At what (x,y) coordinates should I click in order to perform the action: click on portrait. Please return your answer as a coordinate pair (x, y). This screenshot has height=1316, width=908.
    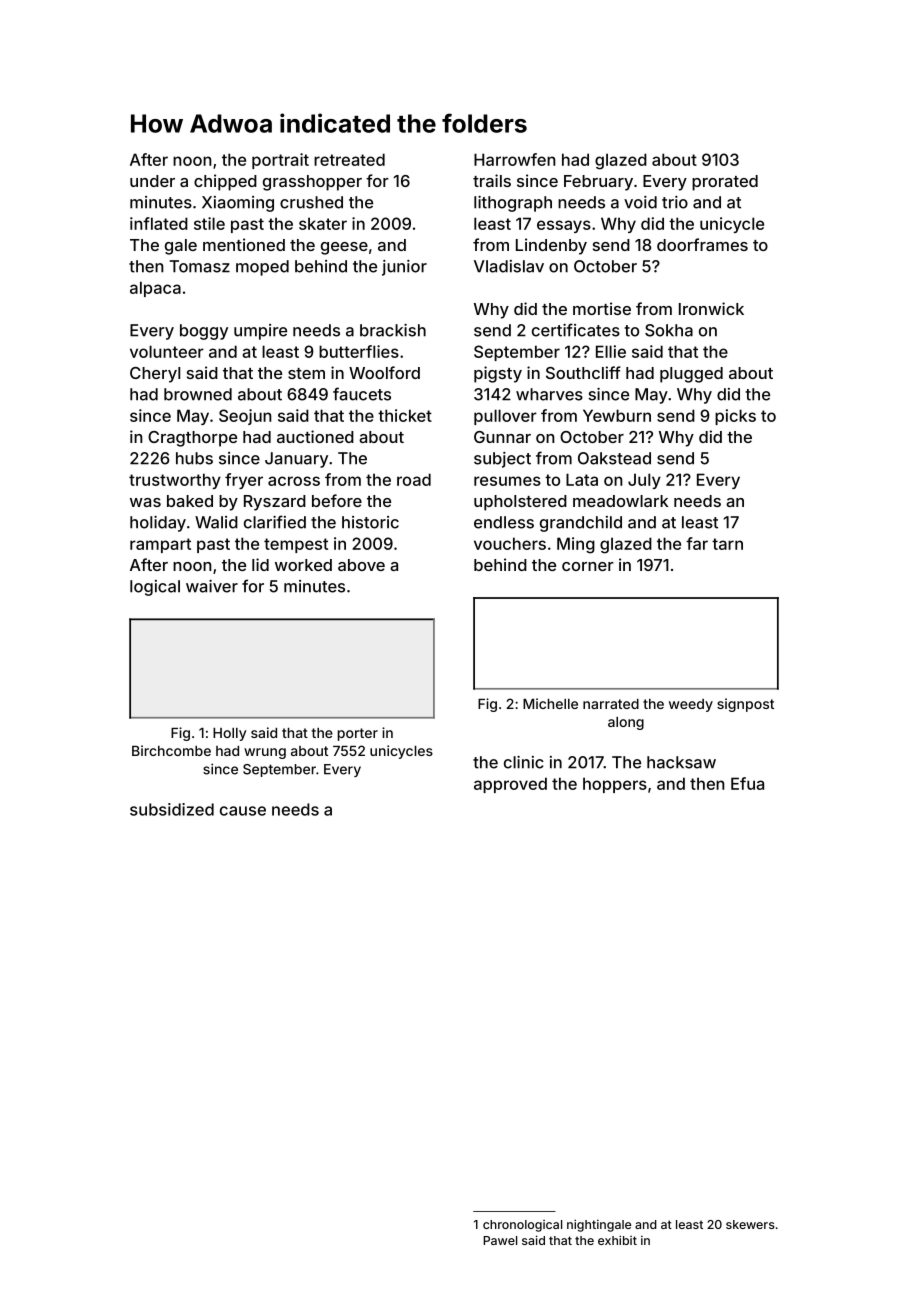
    Looking at the image, I should click on (280, 161).
